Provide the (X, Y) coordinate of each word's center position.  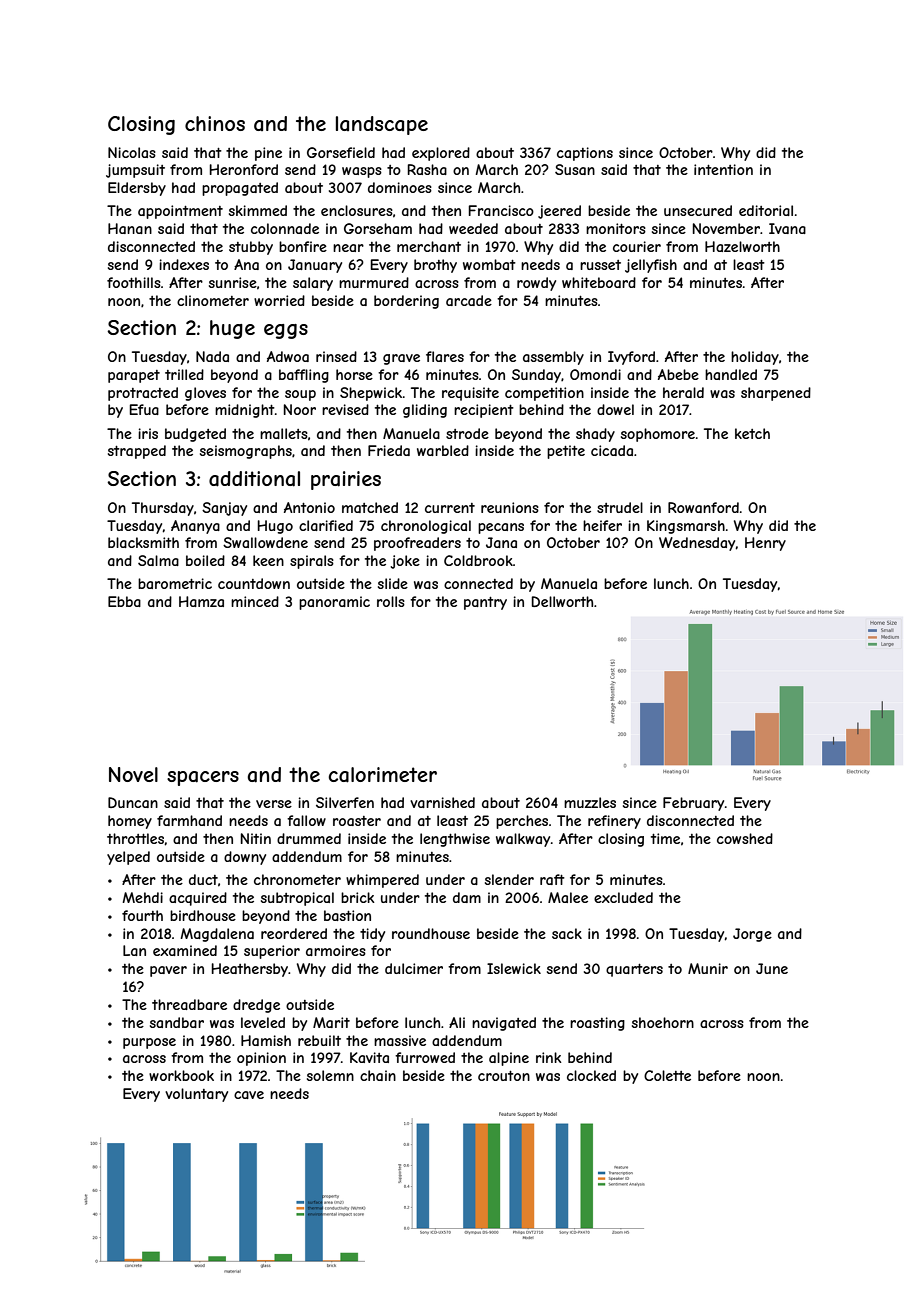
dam (467, 897)
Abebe (678, 374)
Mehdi (143, 897)
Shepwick (371, 394)
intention (723, 169)
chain (378, 1075)
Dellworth (562, 601)
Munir (708, 968)
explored (441, 154)
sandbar (177, 1022)
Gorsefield (341, 152)
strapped (137, 452)
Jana (501, 542)
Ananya (195, 527)
